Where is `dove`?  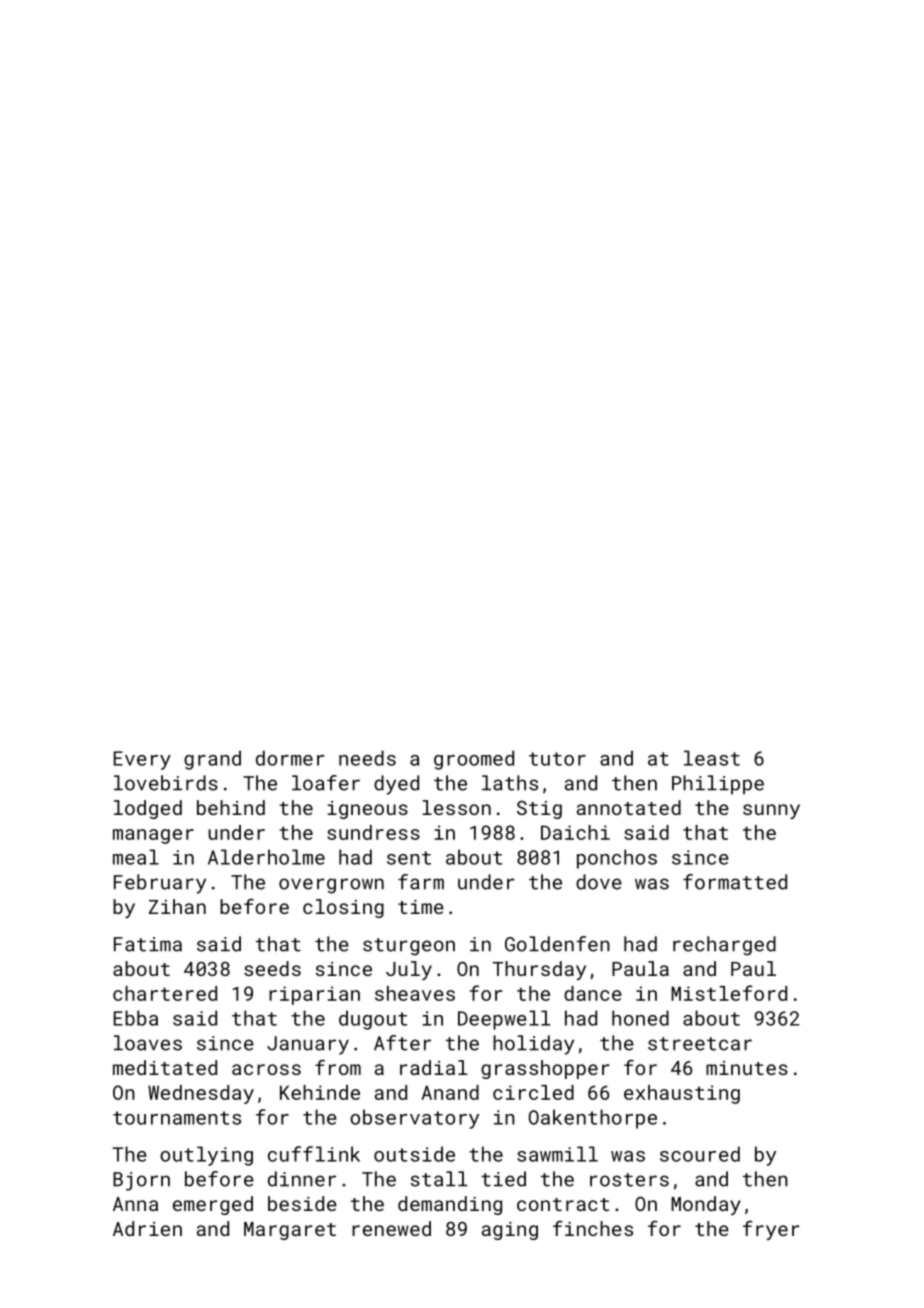 dove is located at coordinates (599, 882).
